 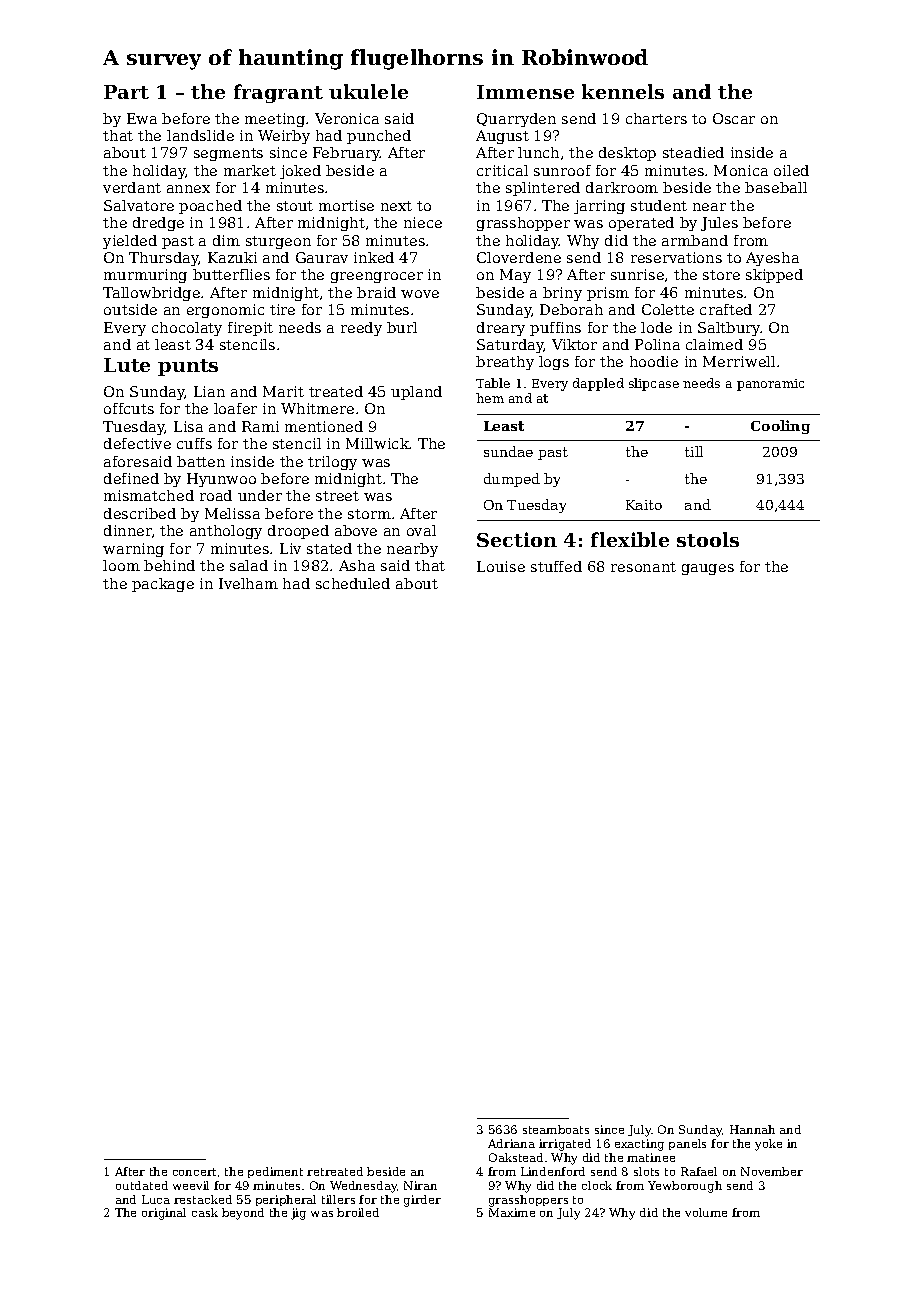 What do you see at coordinates (278, 93) in the screenshot?
I see `fragrant` at bounding box center [278, 93].
